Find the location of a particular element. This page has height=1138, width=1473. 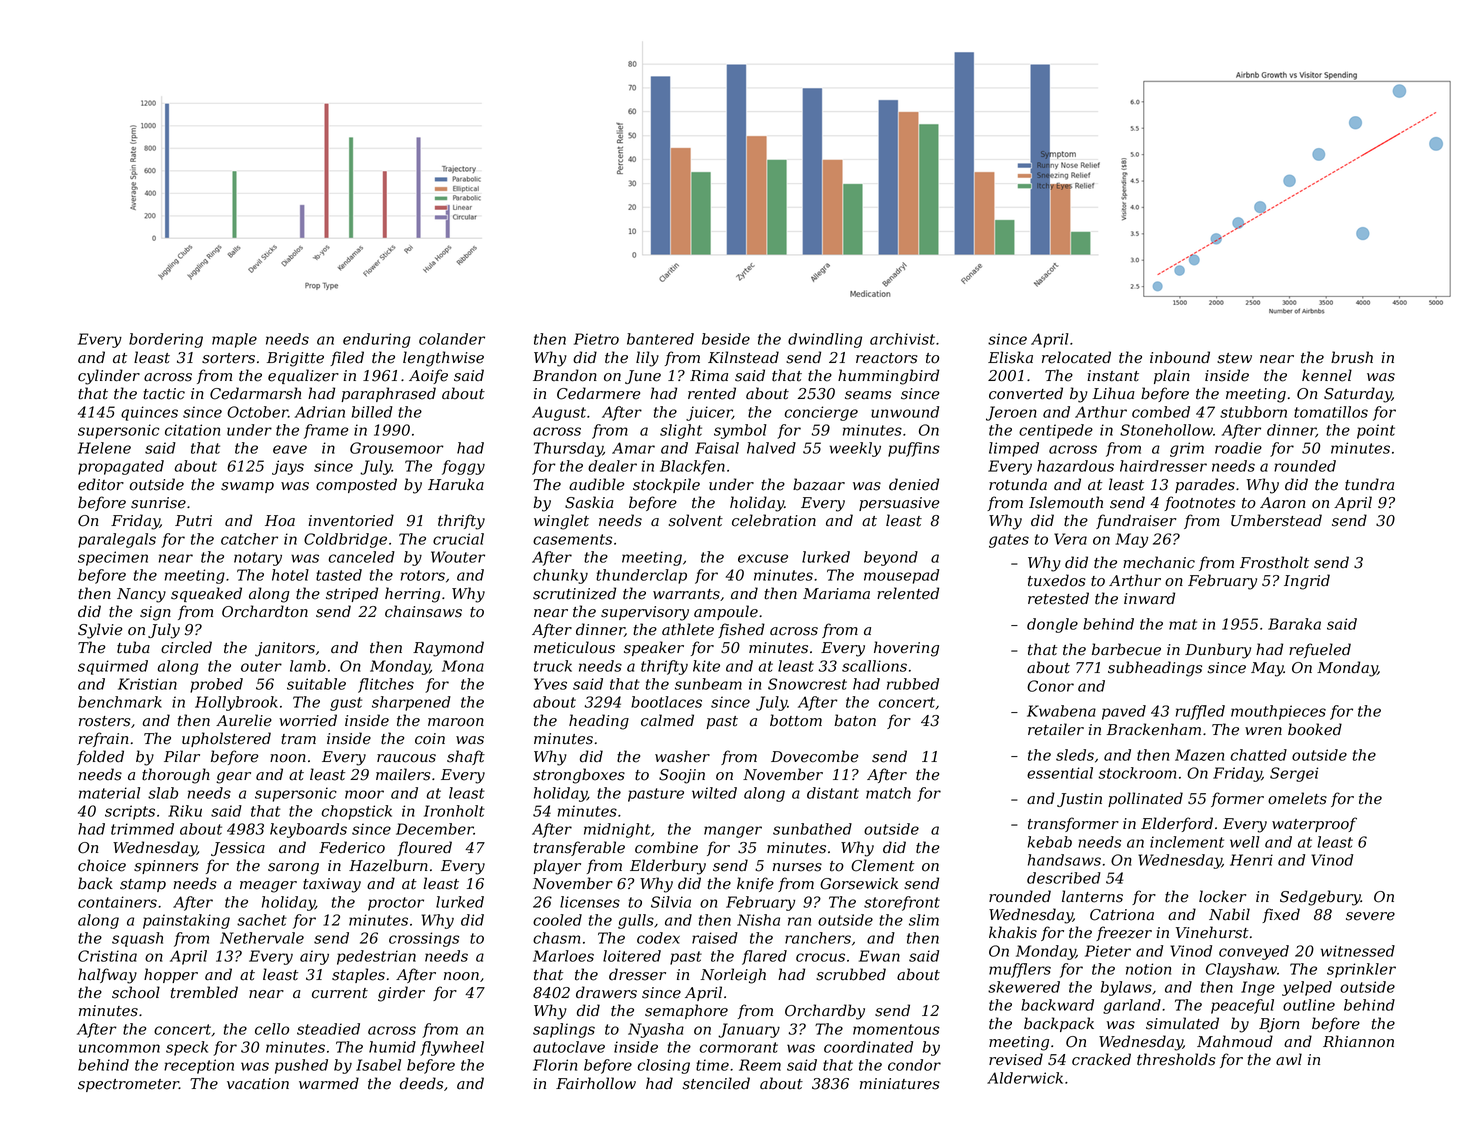

bordering is located at coordinates (166, 340).
